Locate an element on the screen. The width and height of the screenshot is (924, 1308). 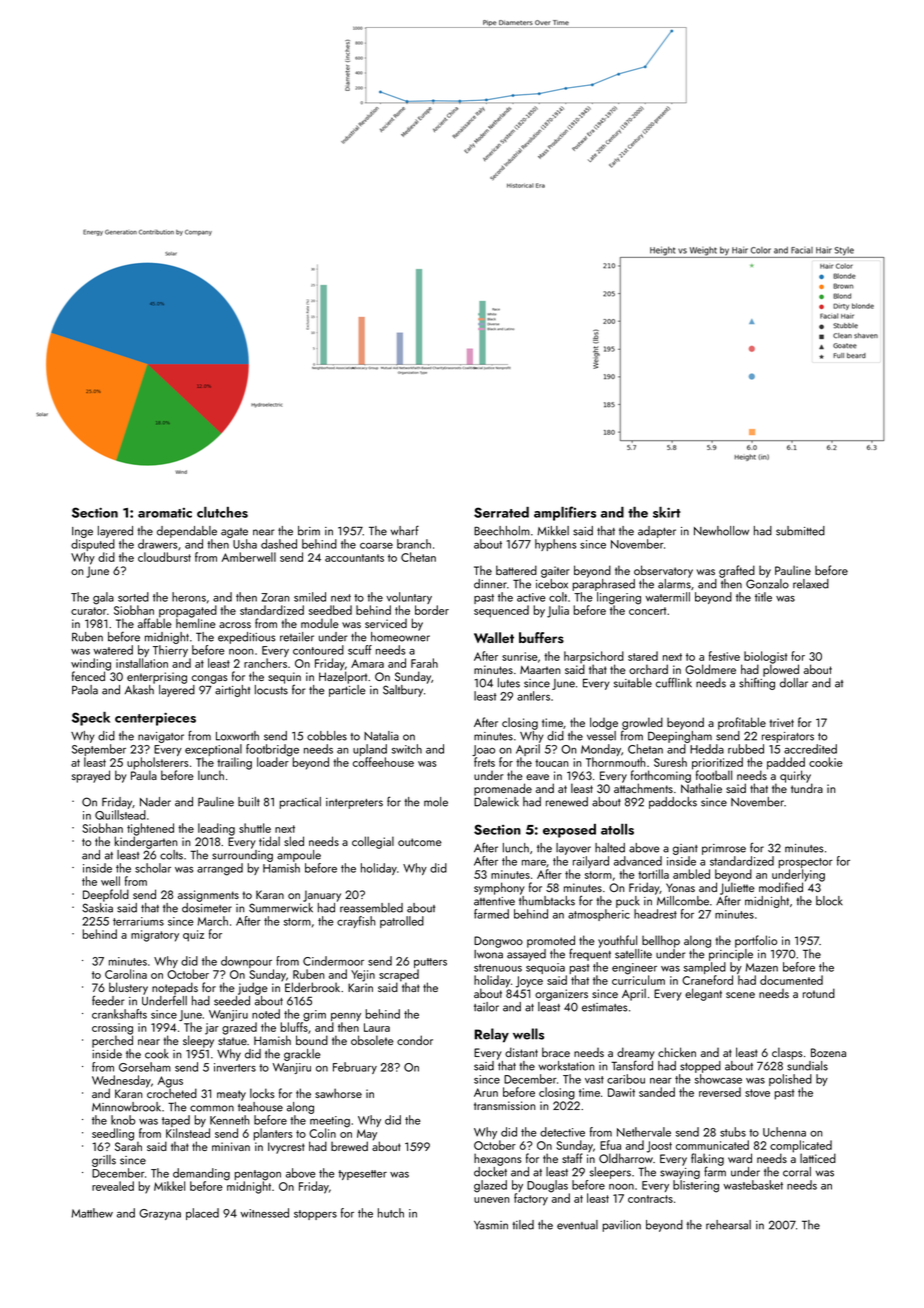
ambled is located at coordinates (691, 874).
